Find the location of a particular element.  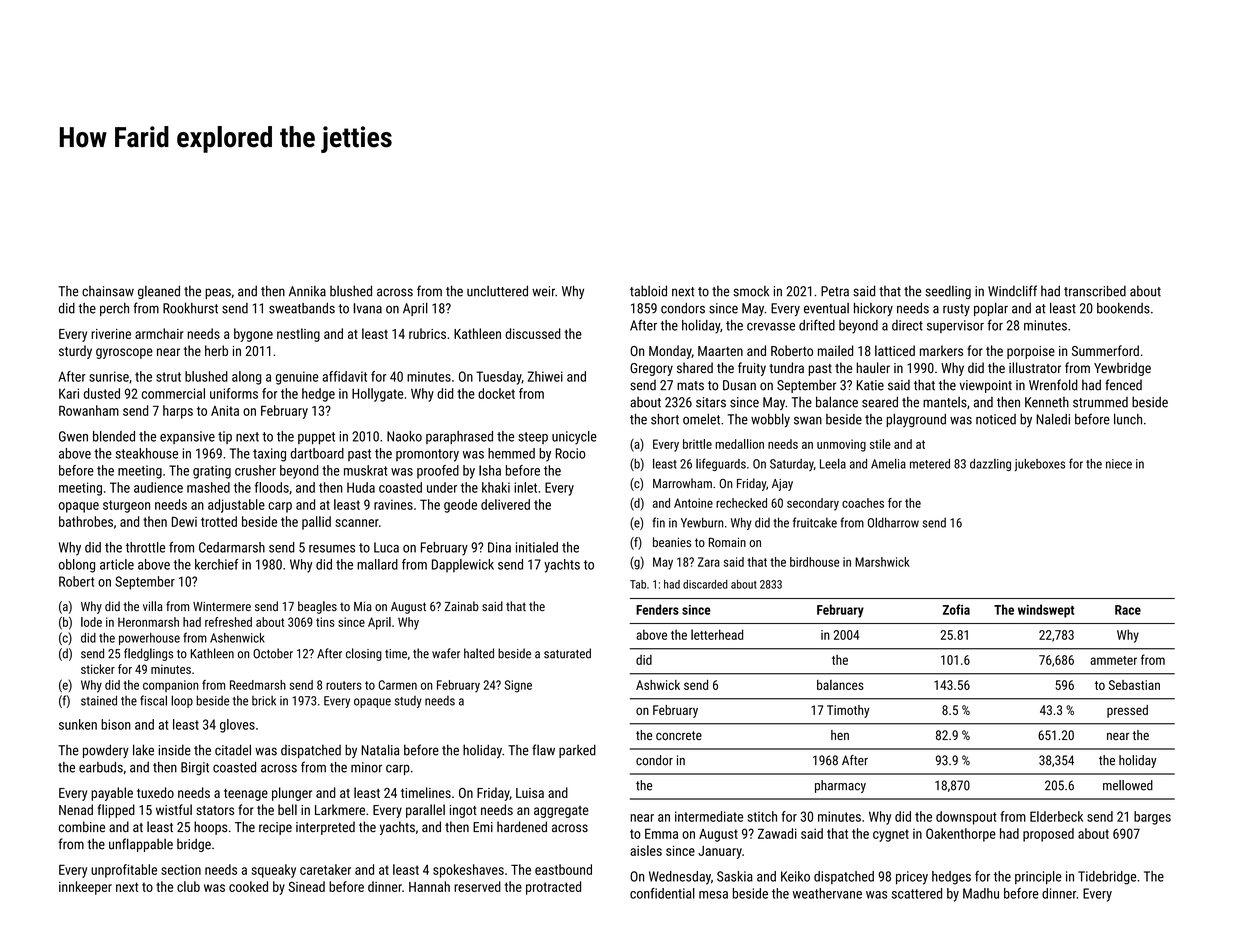

Timothy is located at coordinates (848, 711).
